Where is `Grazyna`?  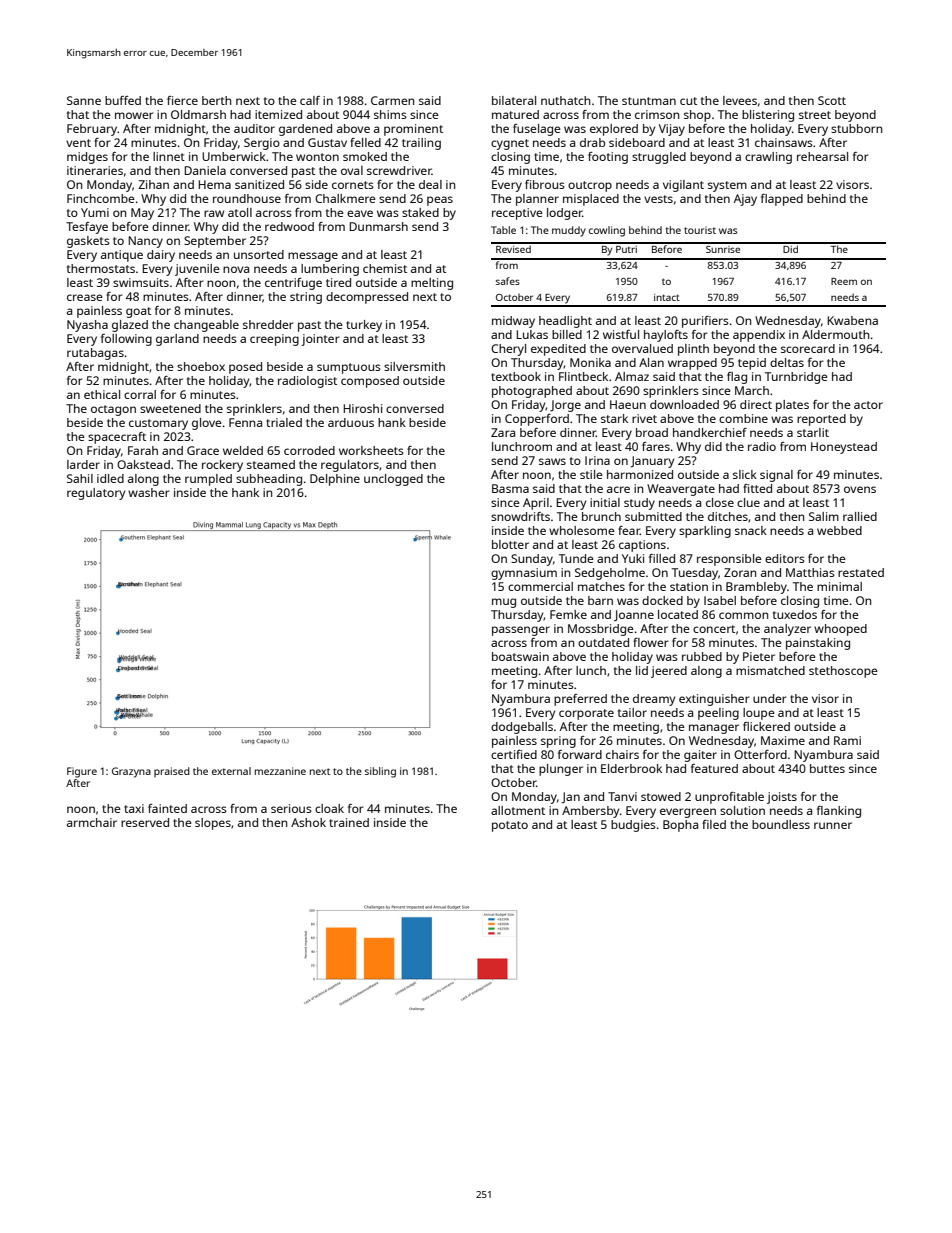 Grazyna is located at coordinates (131, 772).
